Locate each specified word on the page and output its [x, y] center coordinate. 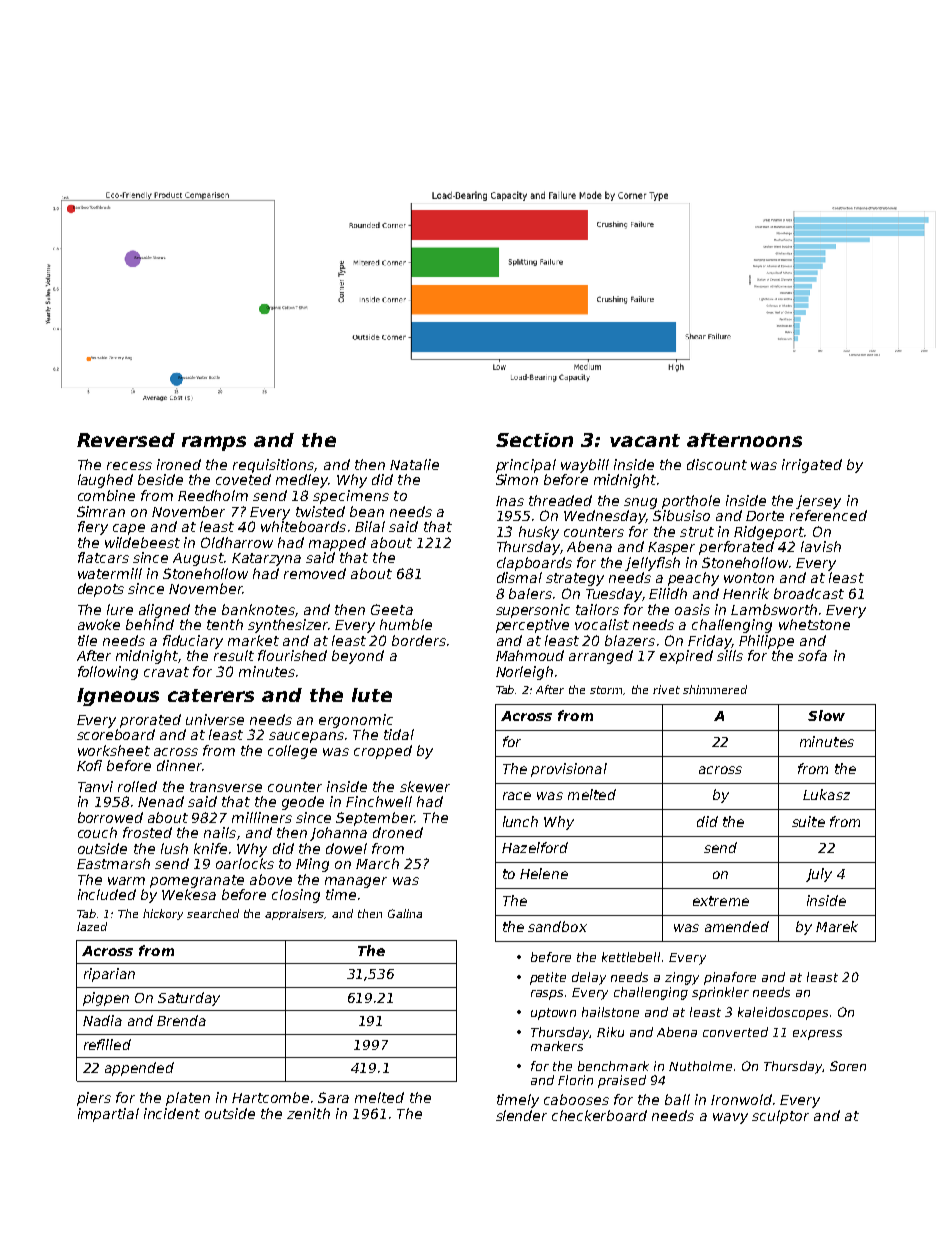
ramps [214, 443]
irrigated [812, 466]
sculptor [780, 1117]
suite [808, 821]
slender [521, 1115]
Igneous [118, 697]
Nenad [161, 801]
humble [406, 624]
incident [172, 1113]
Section [534, 440]
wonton [749, 578]
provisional [569, 770]
